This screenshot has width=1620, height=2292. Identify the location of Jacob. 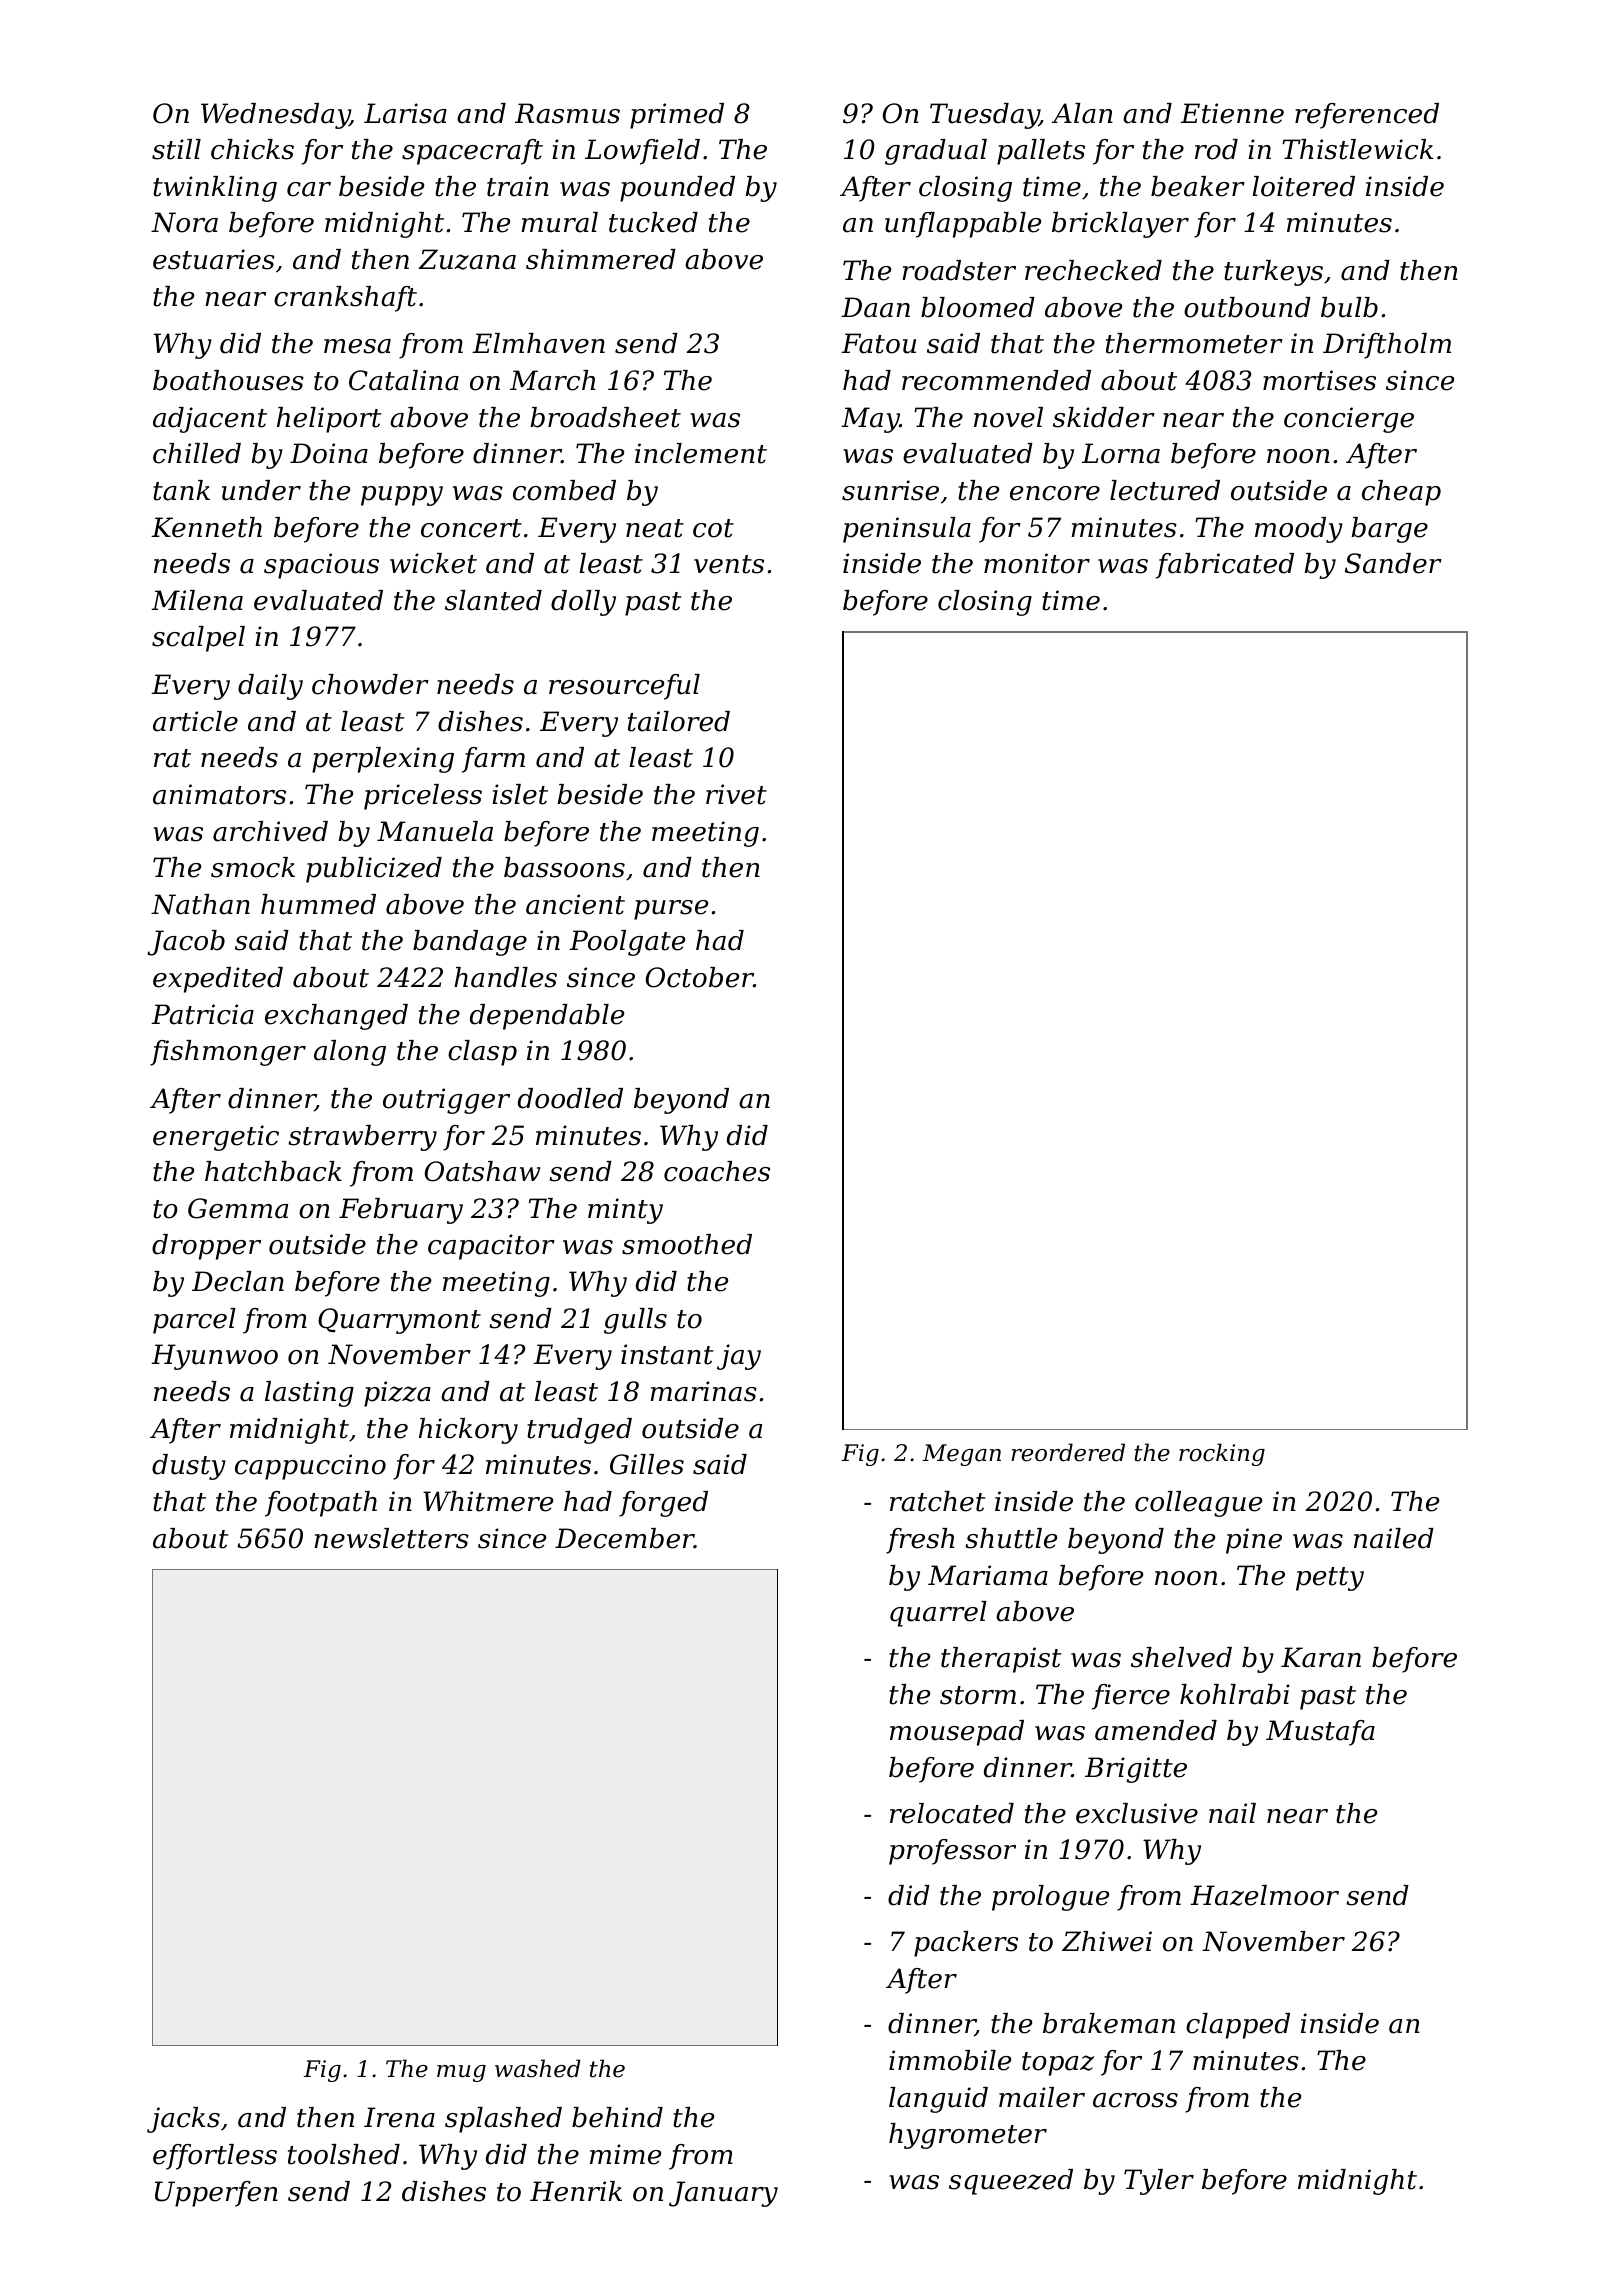
(186, 943).
